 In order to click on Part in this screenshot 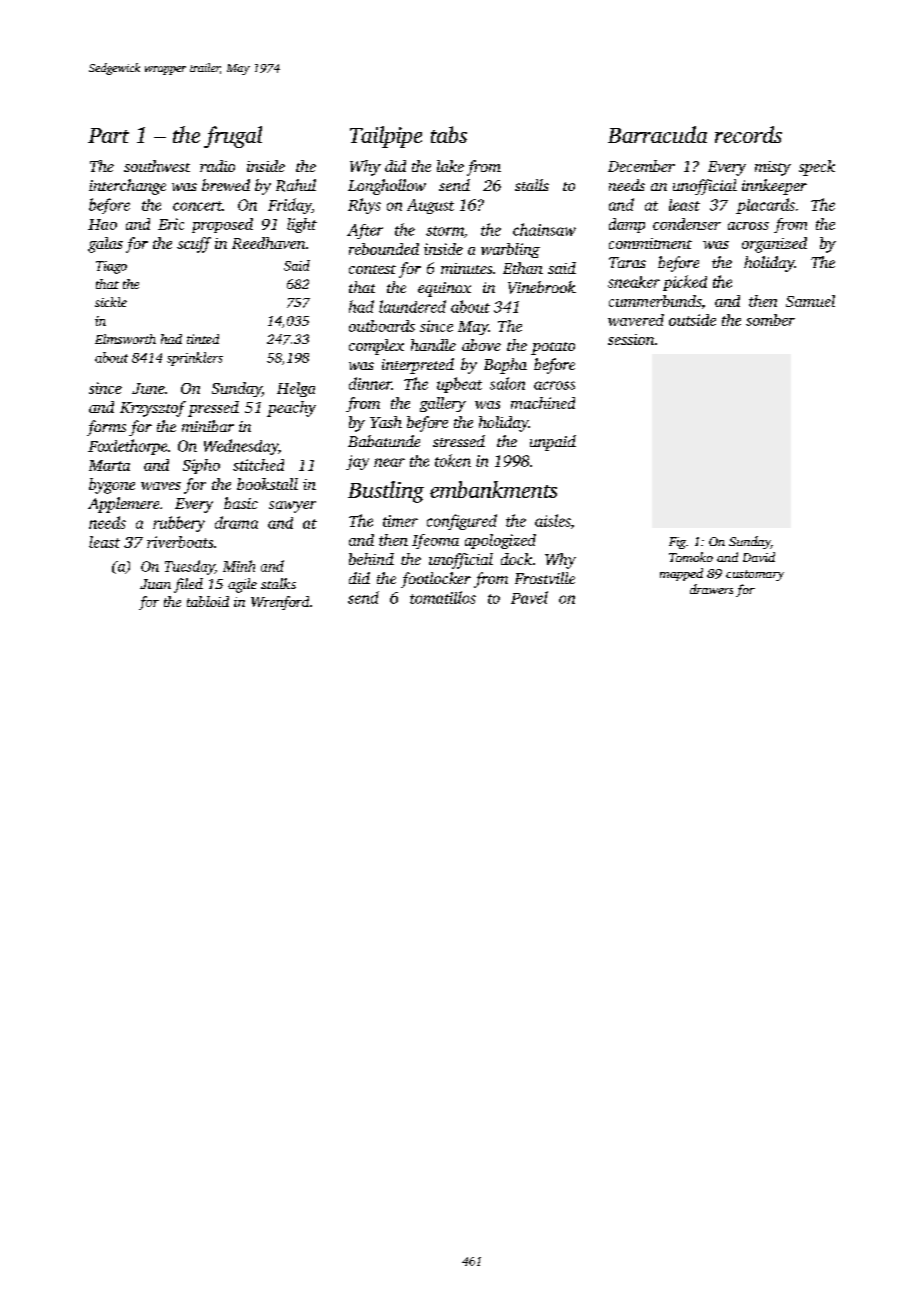, I will do `click(108, 135)`.
